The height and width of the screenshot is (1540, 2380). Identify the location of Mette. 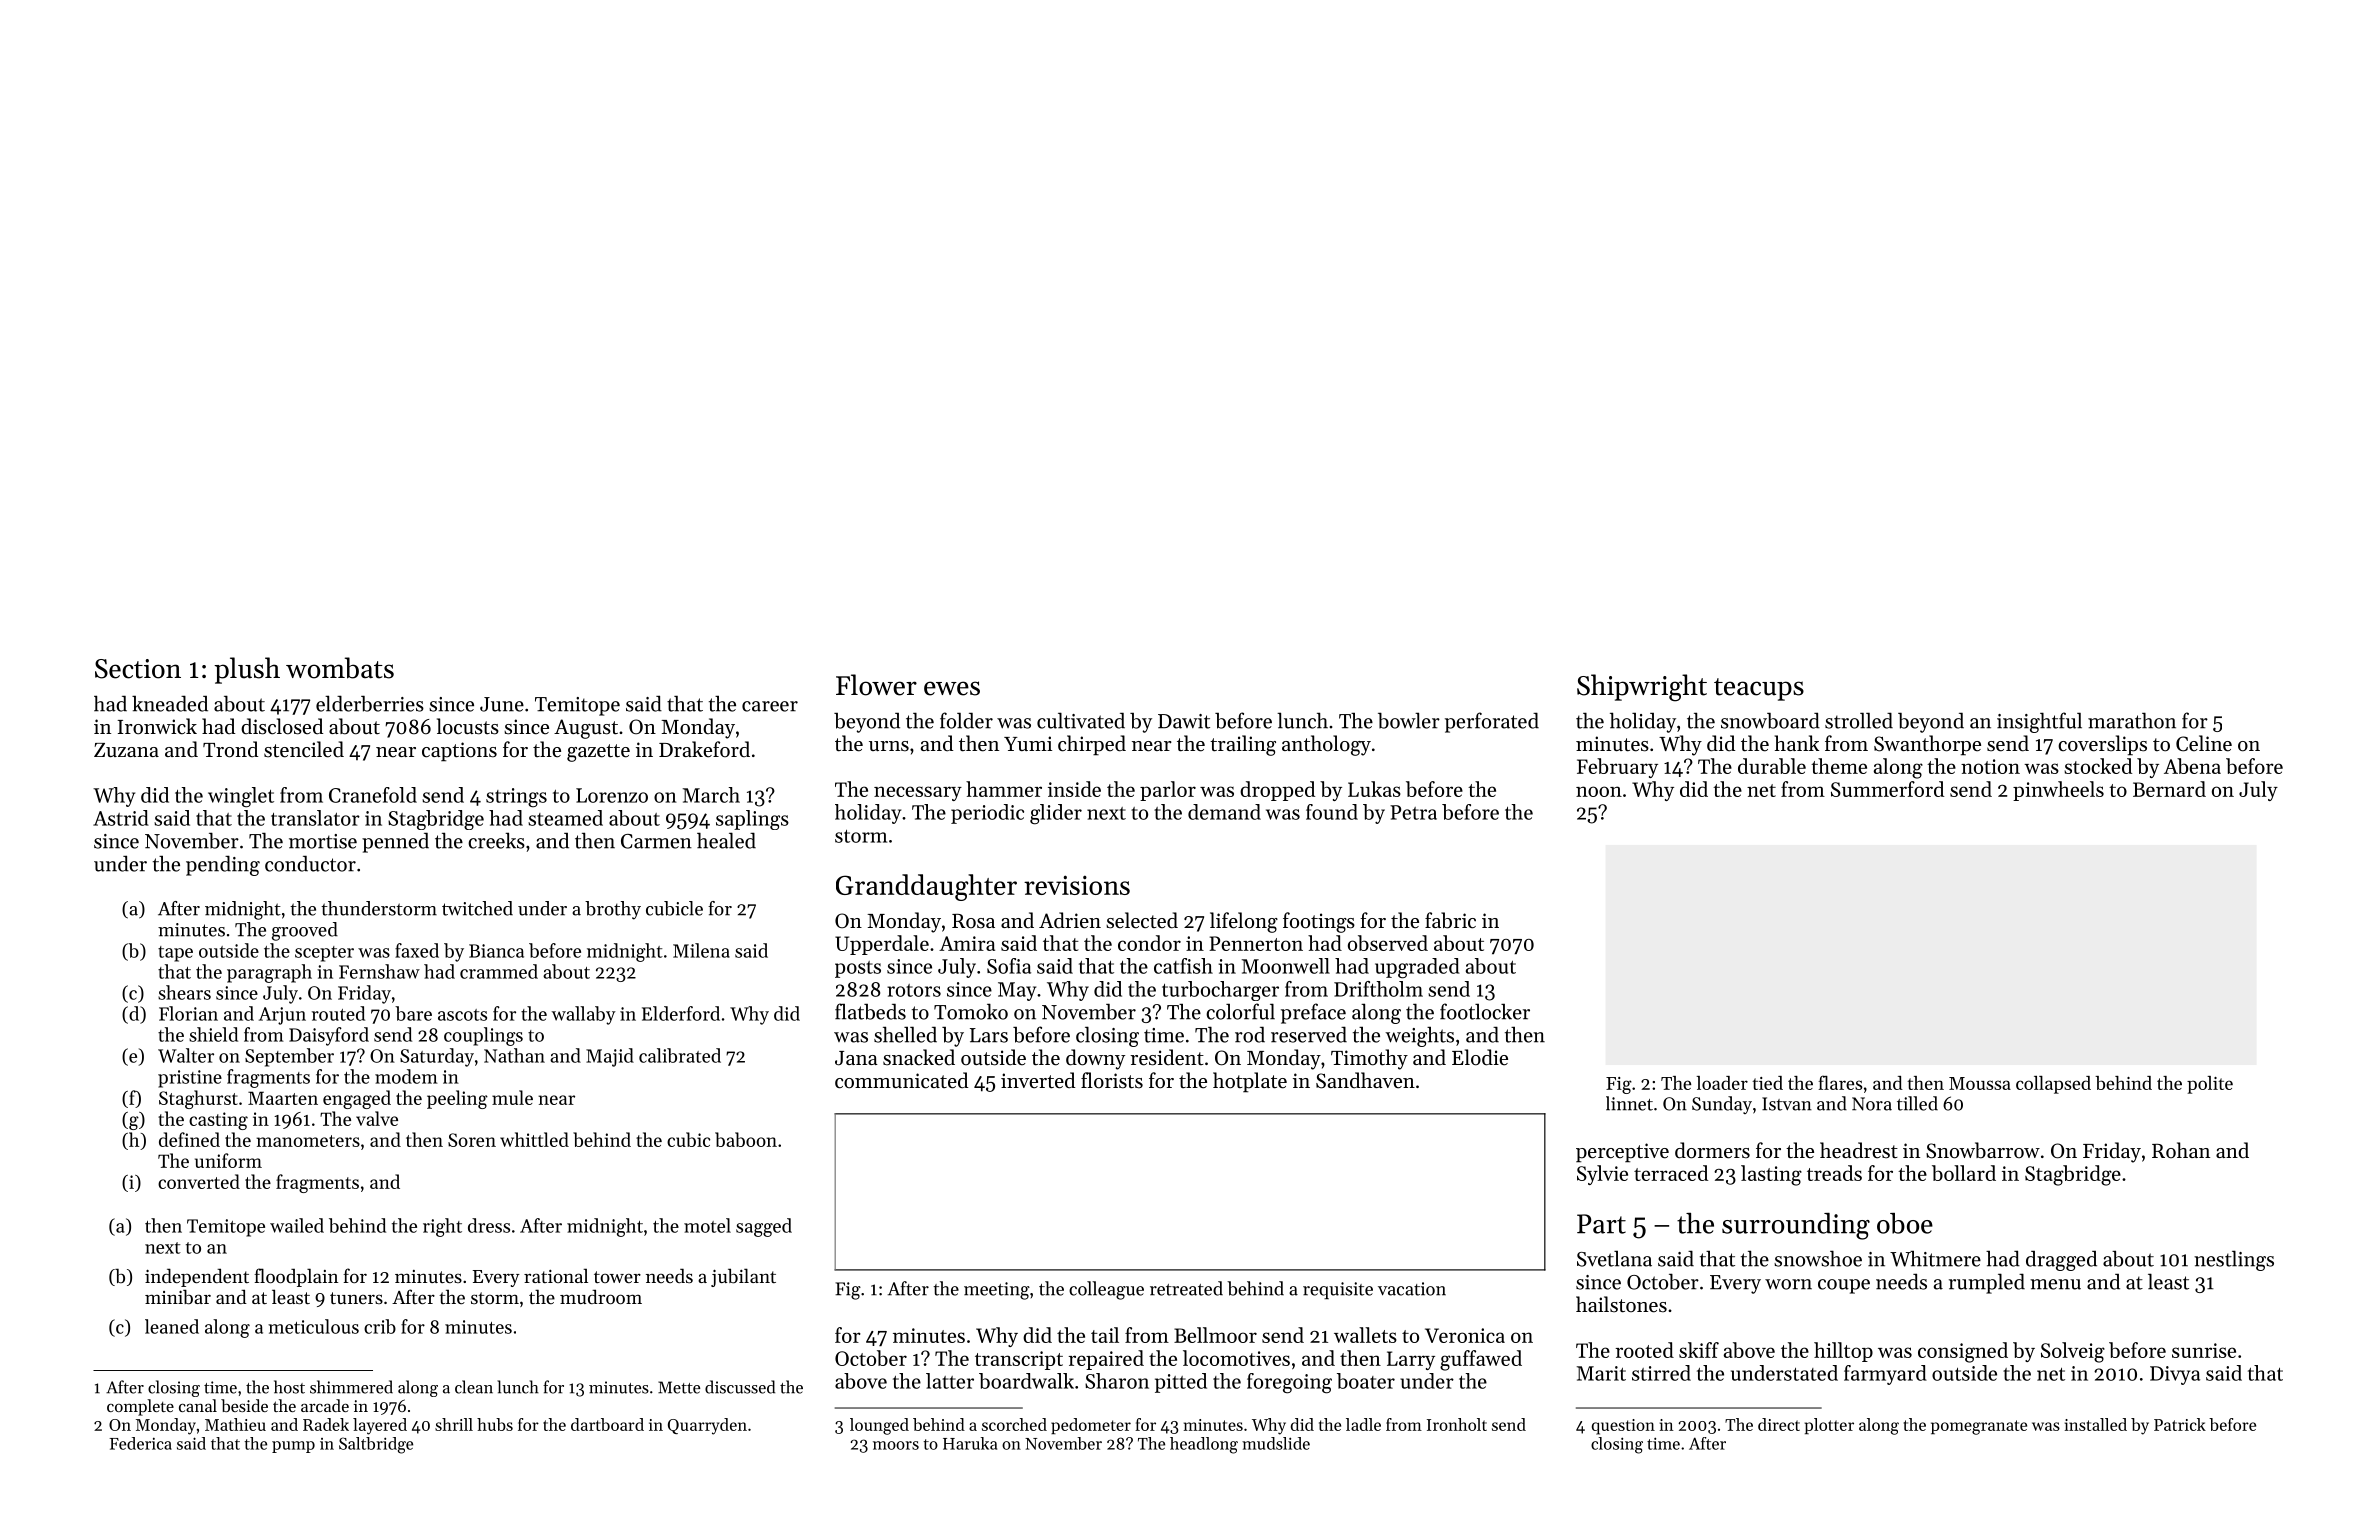
(679, 1387).
